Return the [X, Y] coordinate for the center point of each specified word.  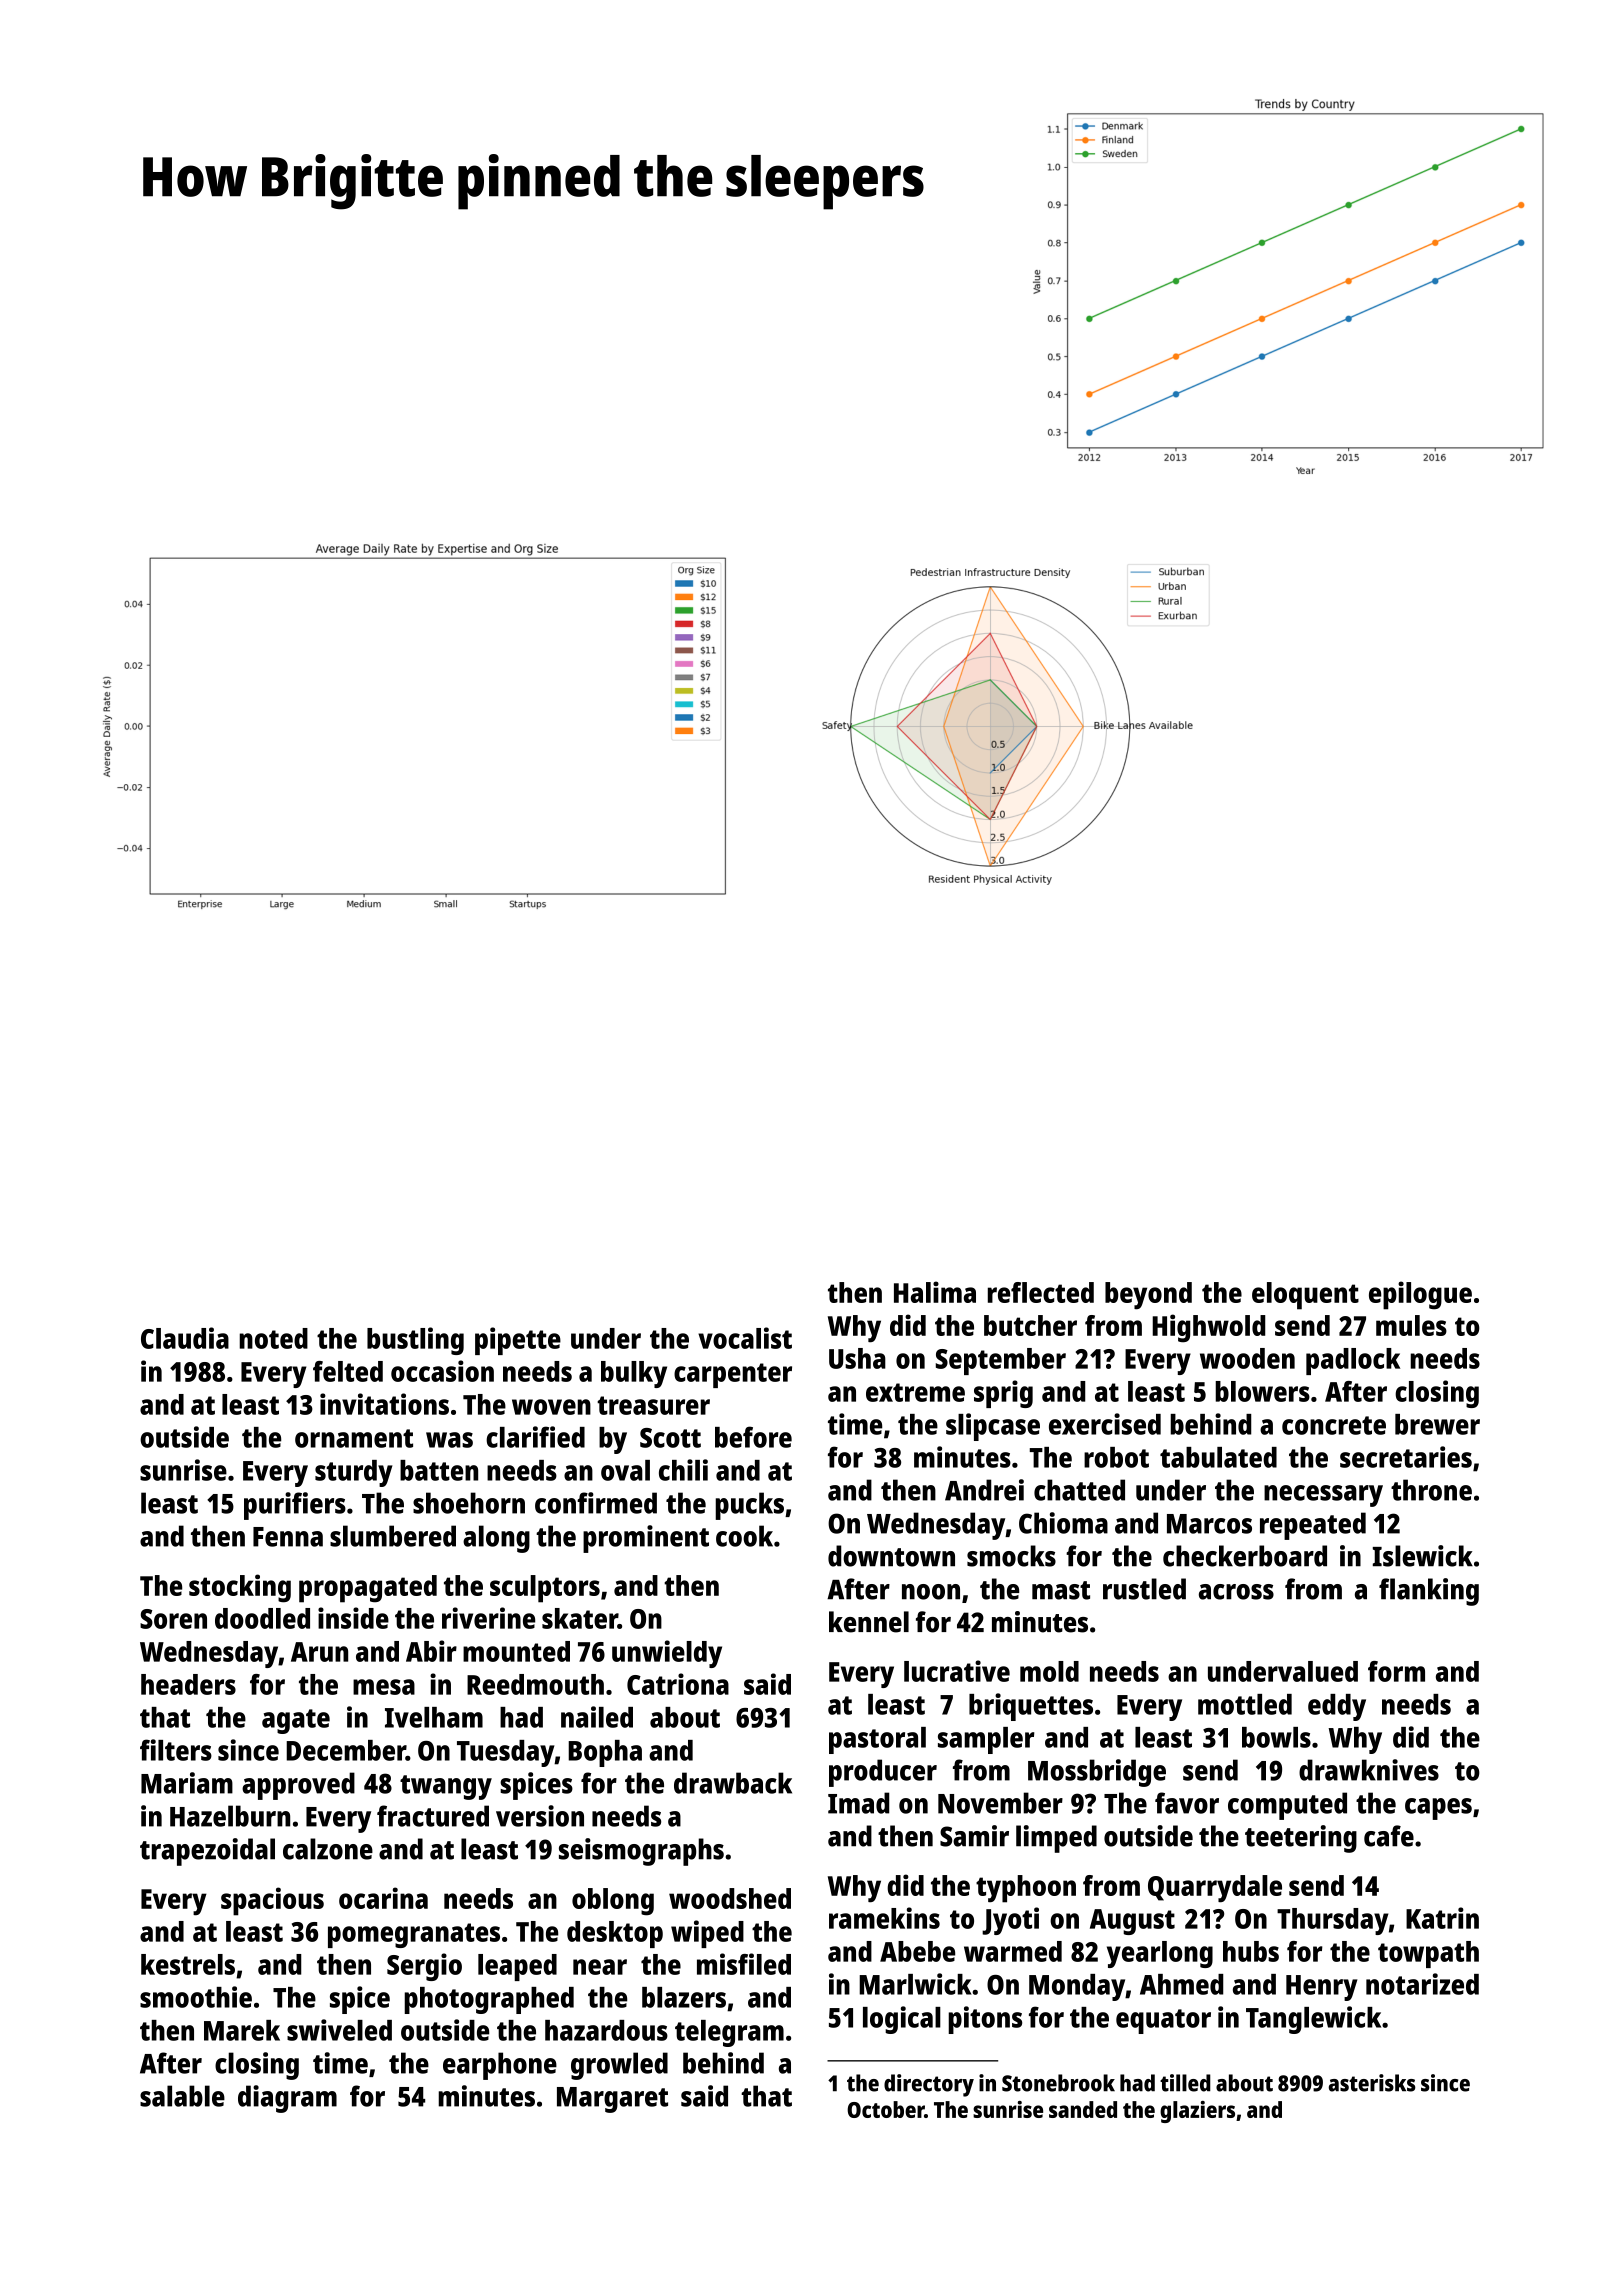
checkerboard [1245, 1556]
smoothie [196, 1997]
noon [931, 1592]
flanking [1429, 1592]
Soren [173, 1619]
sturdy [354, 1473]
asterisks [1372, 2083]
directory [929, 2085]
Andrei [984, 1490]
